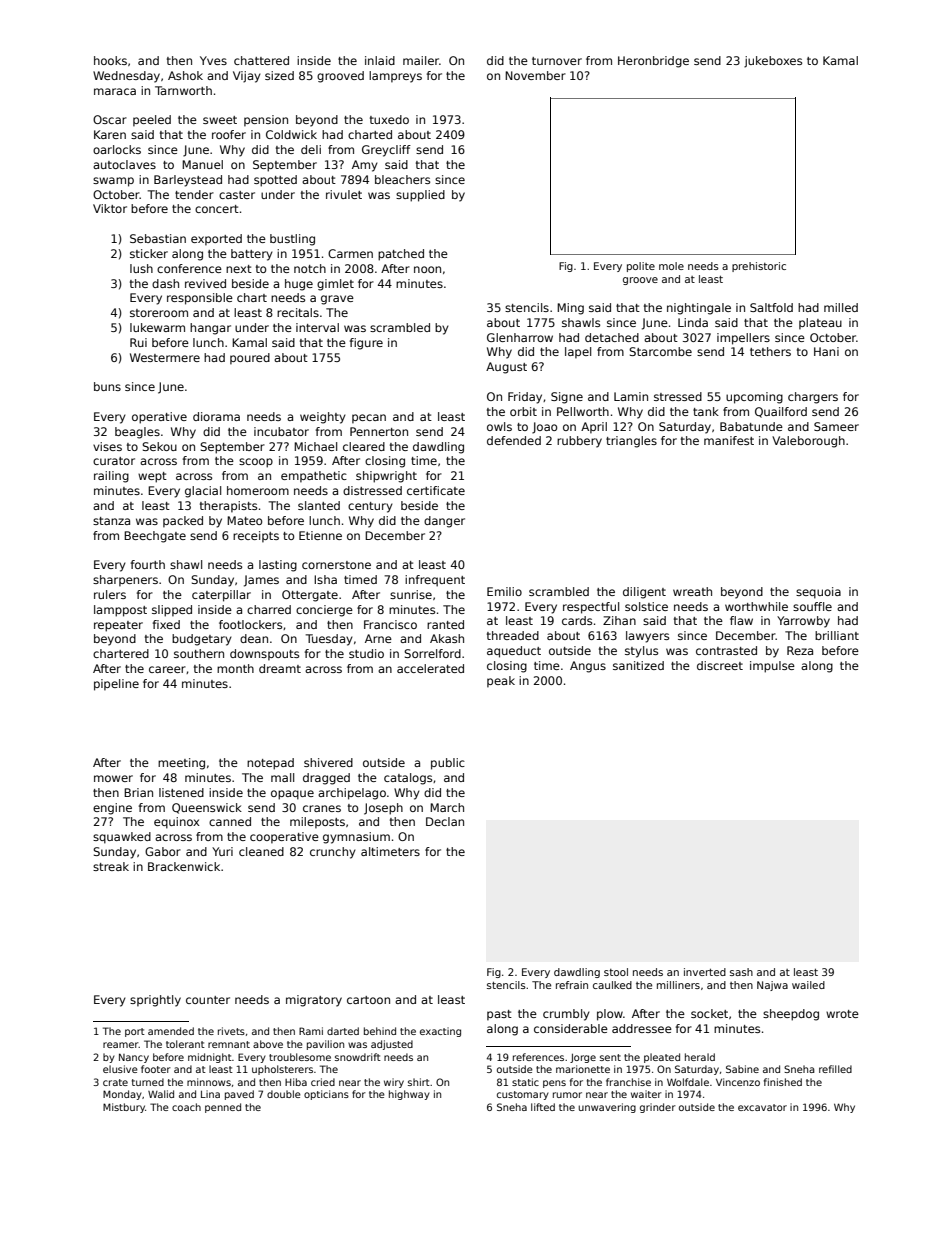  What do you see at coordinates (213, 60) in the document?
I see `Yves` at bounding box center [213, 60].
